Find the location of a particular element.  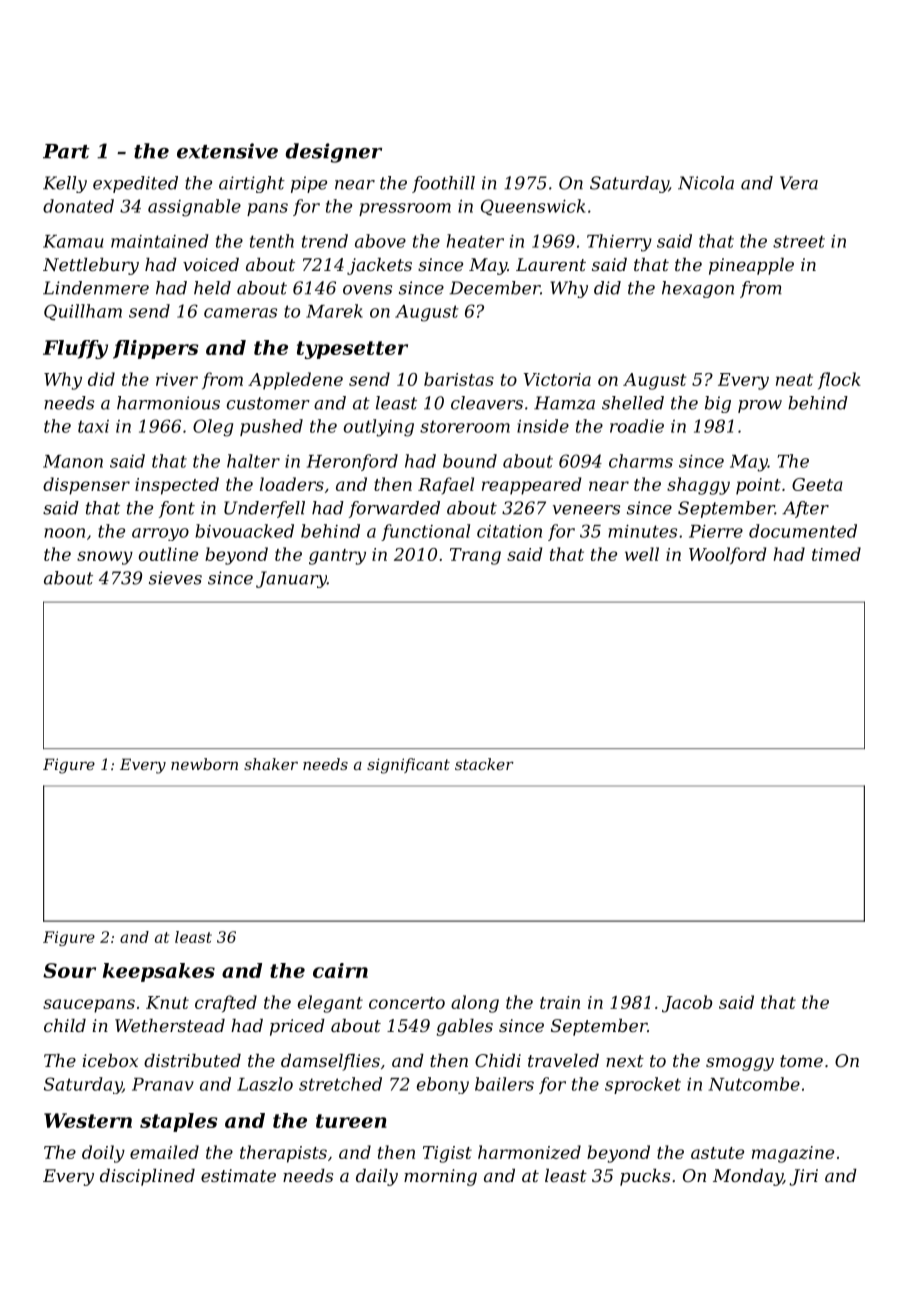

Geeta is located at coordinates (817, 484).
